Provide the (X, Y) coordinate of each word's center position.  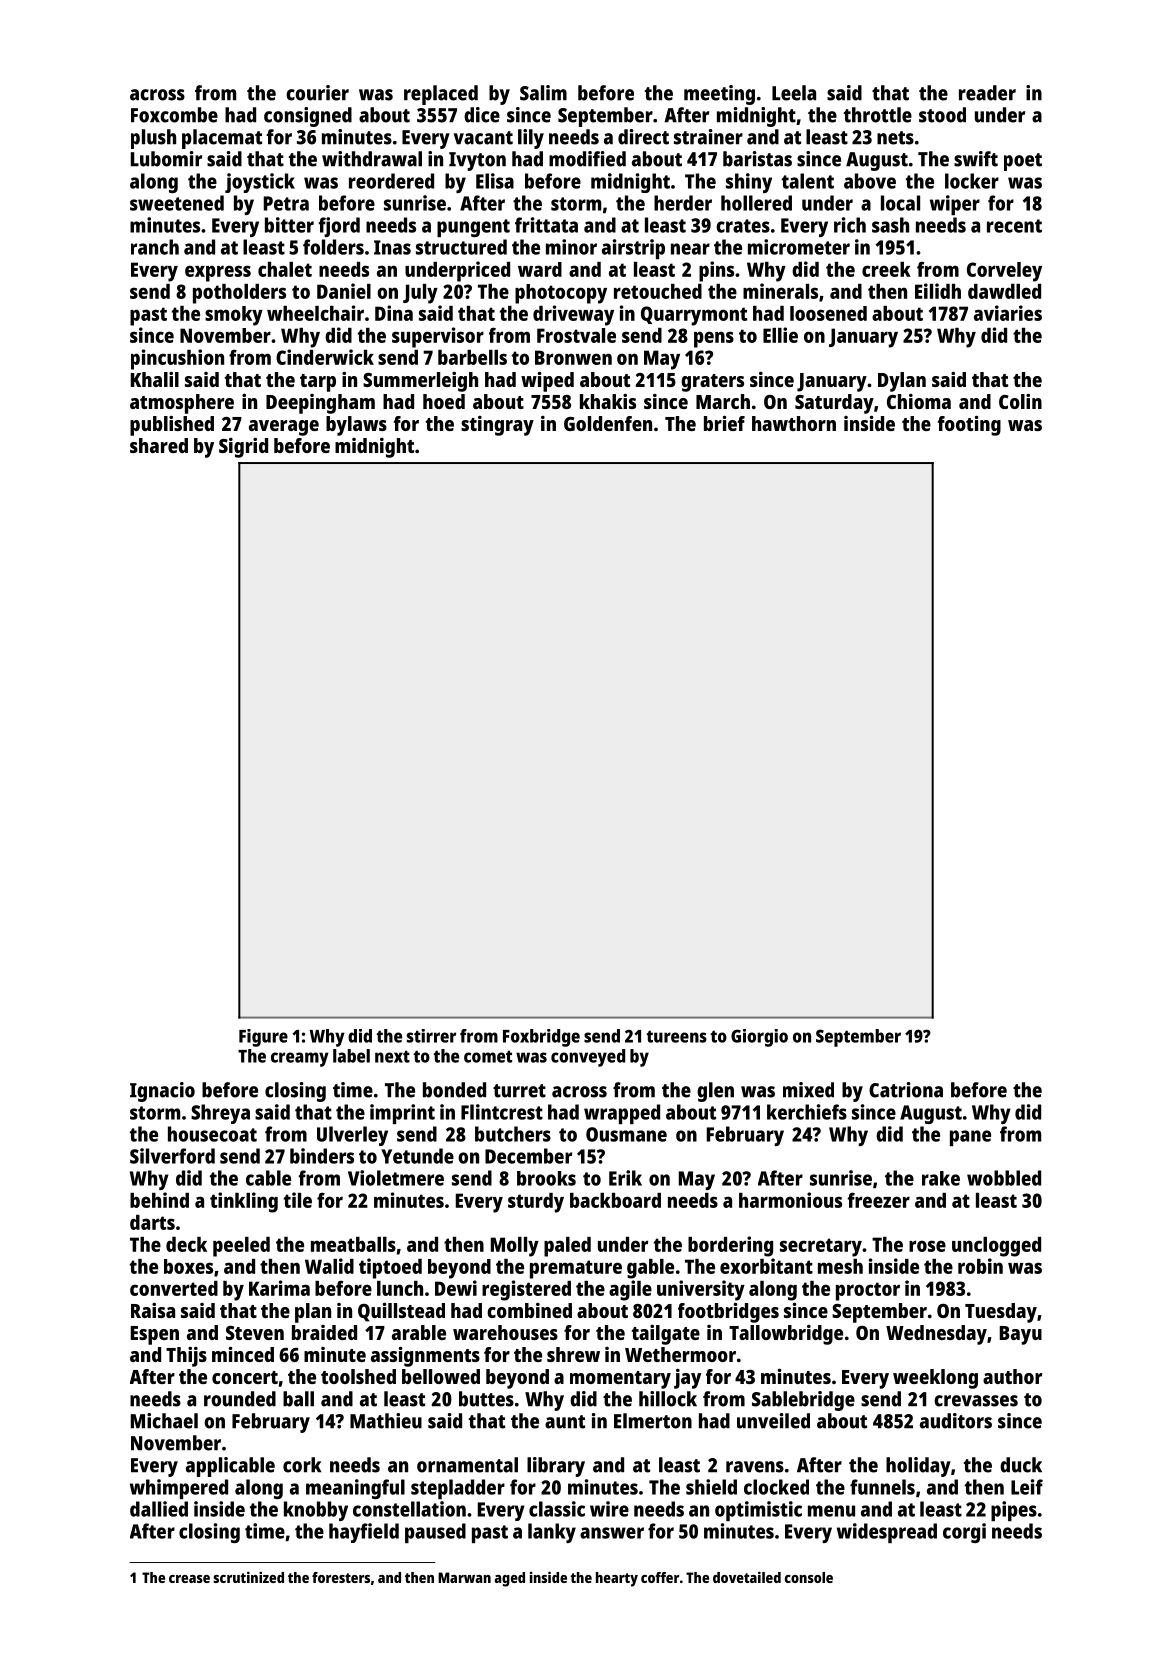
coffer (660, 1577)
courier (317, 93)
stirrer (431, 1036)
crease (189, 1579)
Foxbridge (541, 1038)
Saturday (834, 404)
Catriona (906, 1090)
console (809, 1577)
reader (987, 93)
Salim (543, 93)
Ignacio (162, 1092)
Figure (263, 1038)
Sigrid (243, 448)
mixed (808, 1090)
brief (724, 423)
